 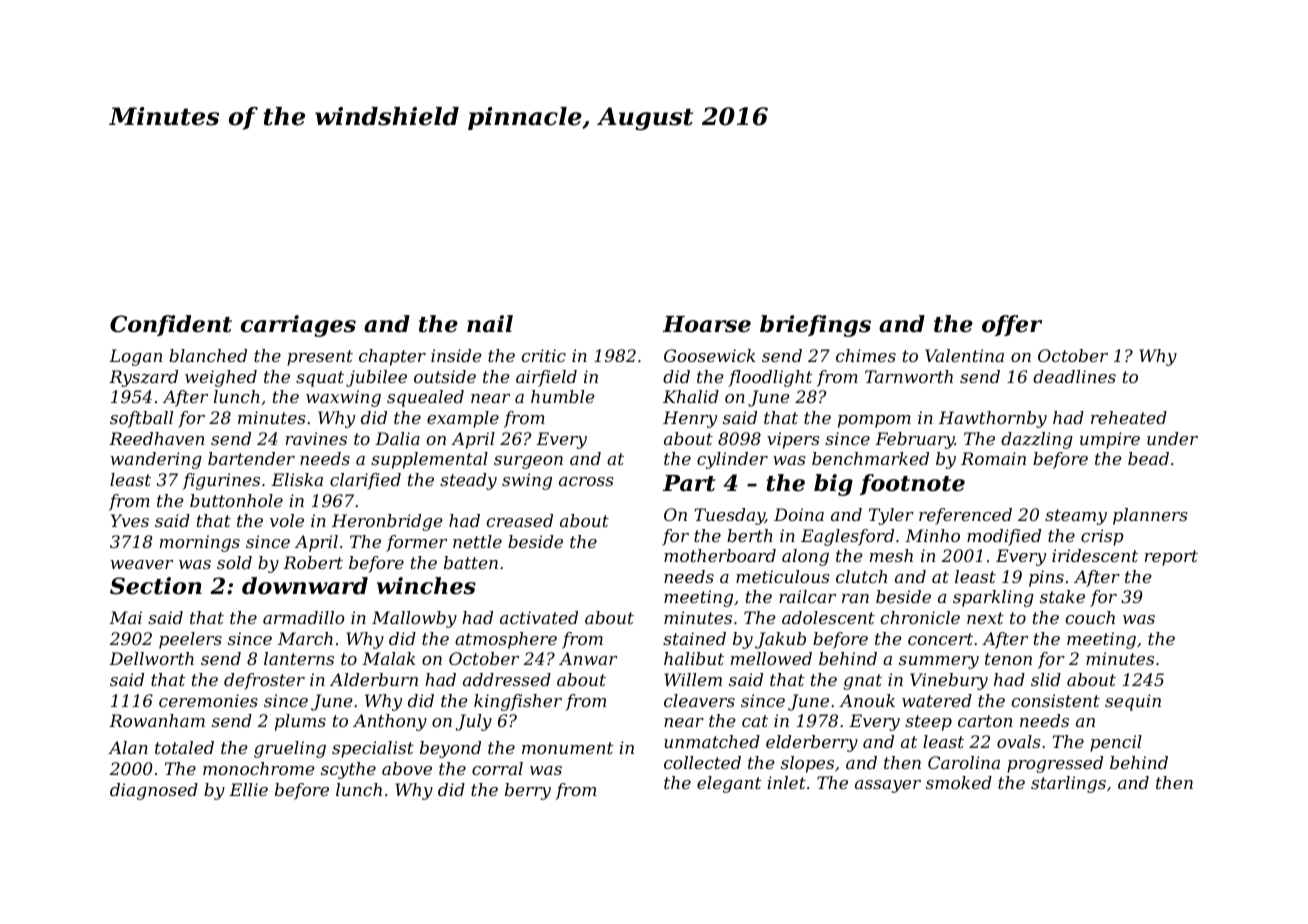 I want to click on deadlines, so click(x=1074, y=376).
